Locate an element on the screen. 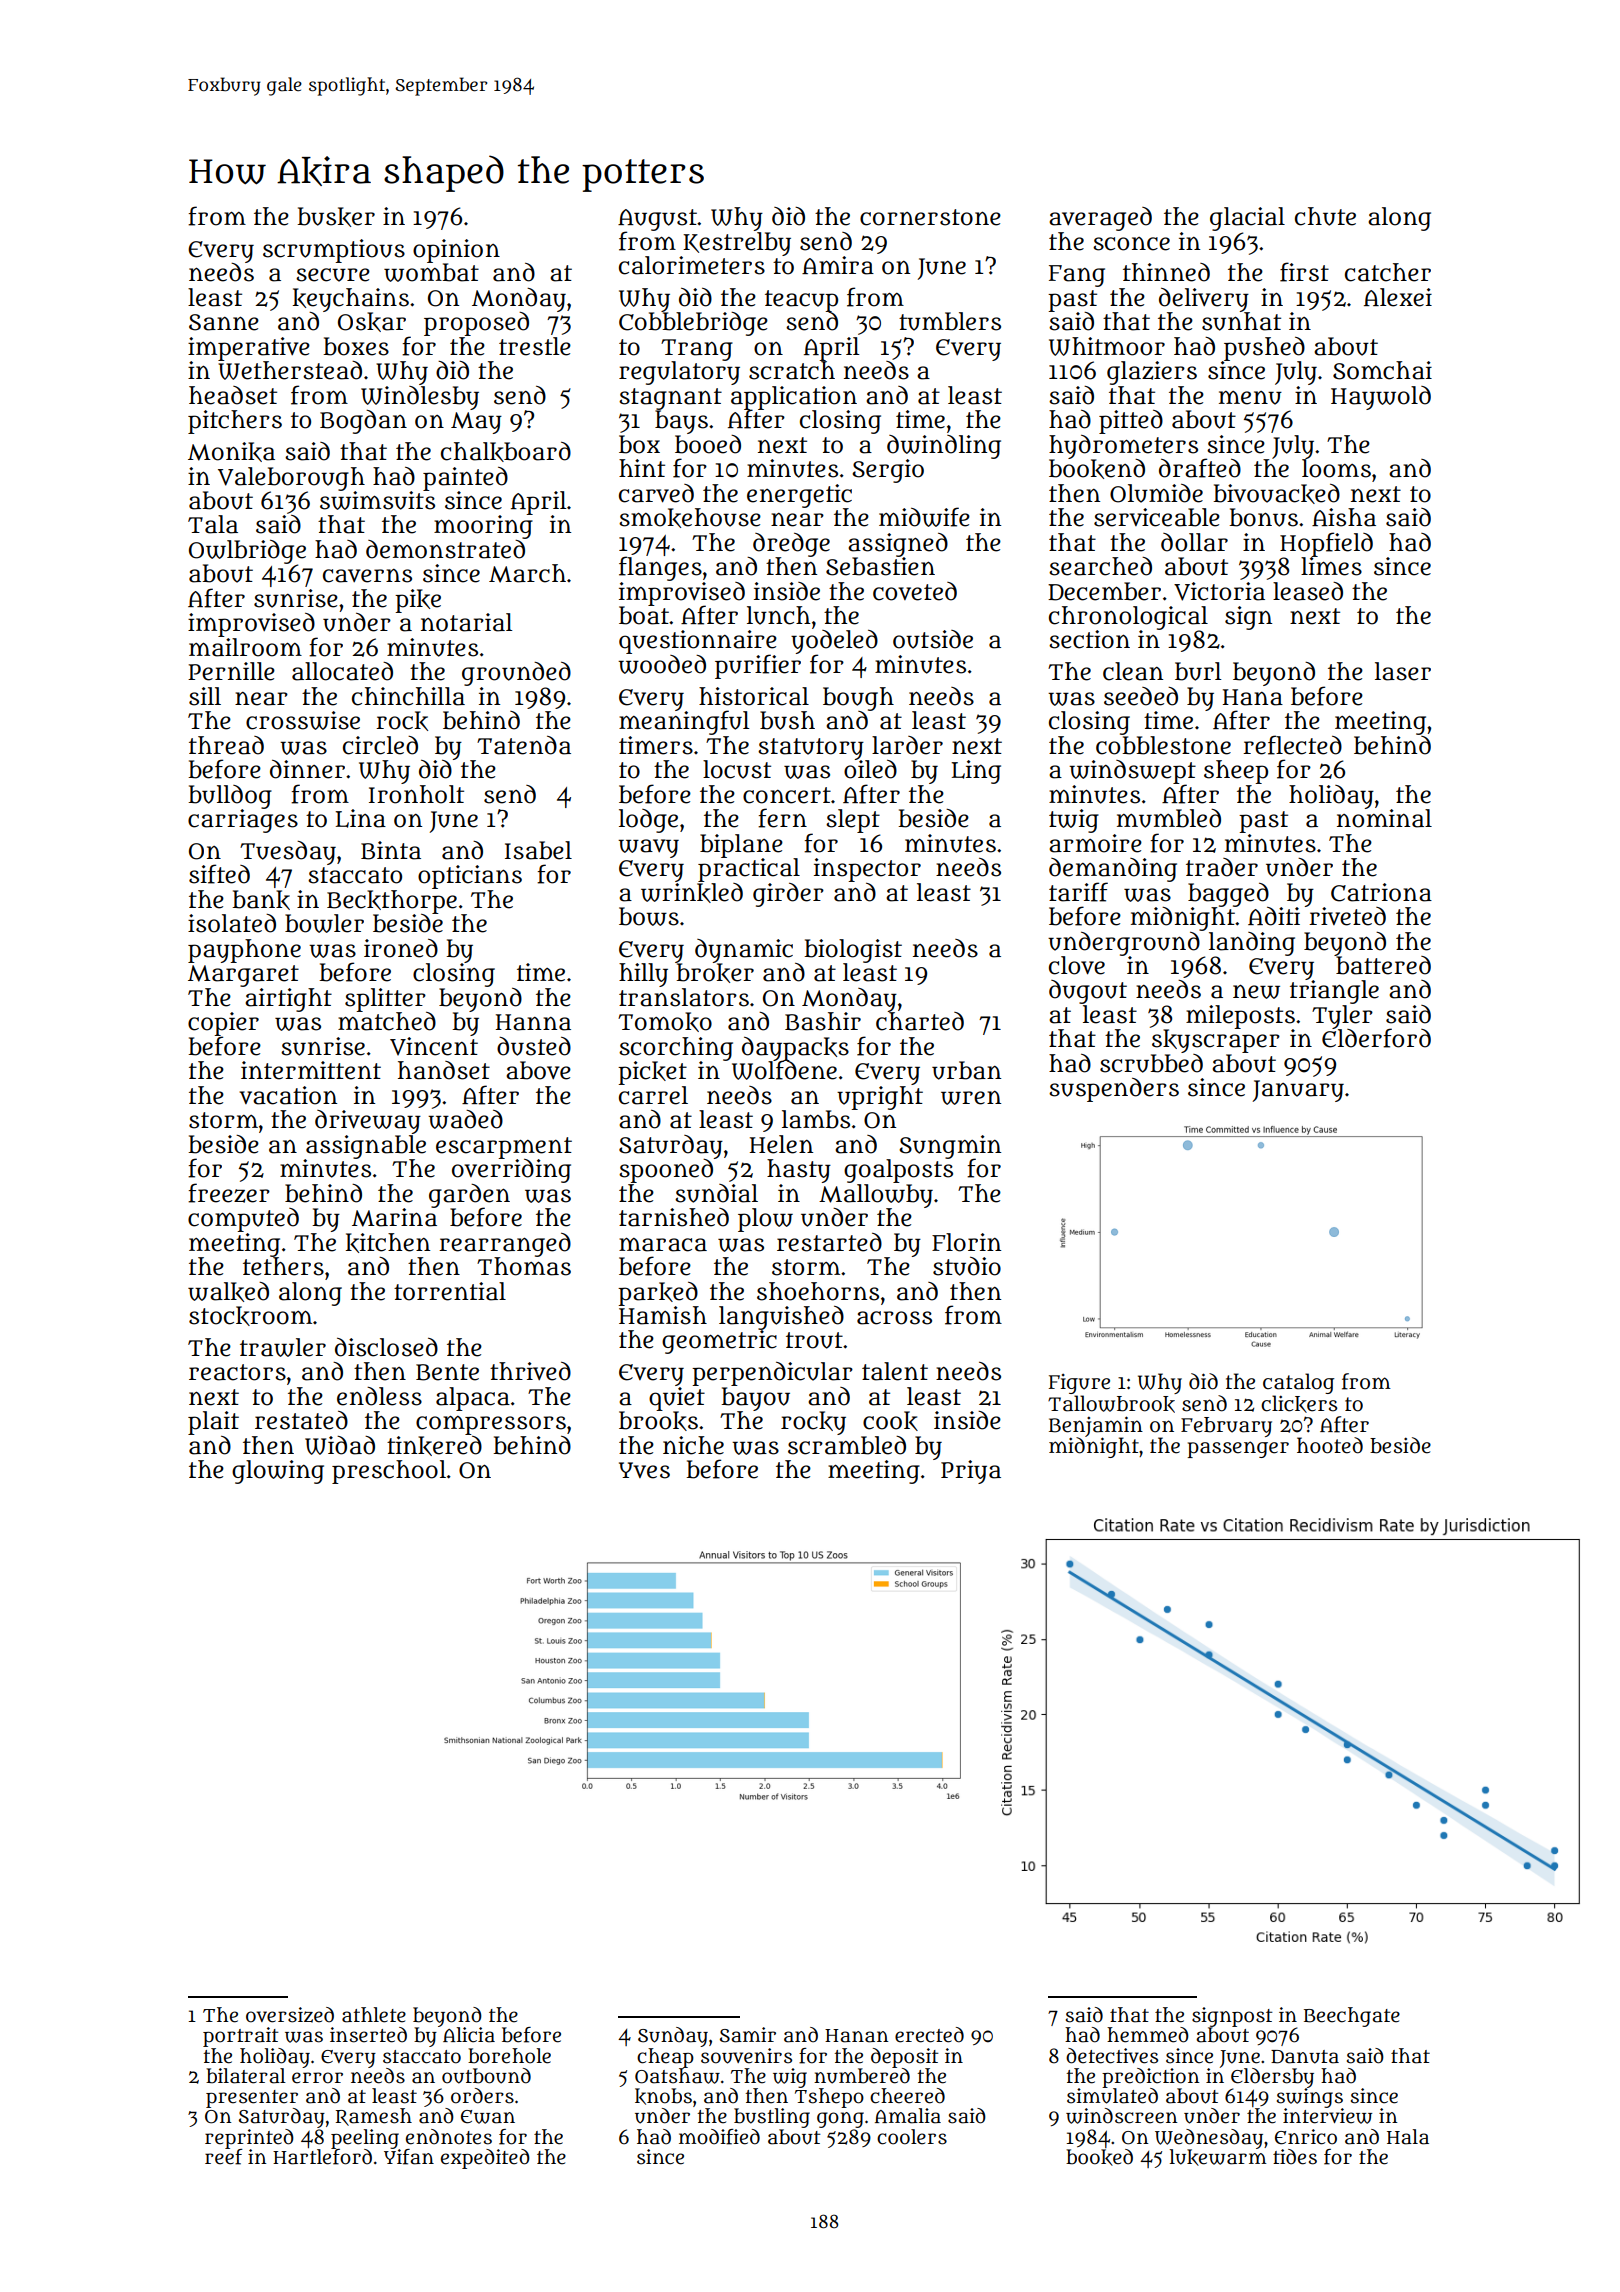 This screenshot has width=1620, height=2292. scrubbed is located at coordinates (1151, 1063).
